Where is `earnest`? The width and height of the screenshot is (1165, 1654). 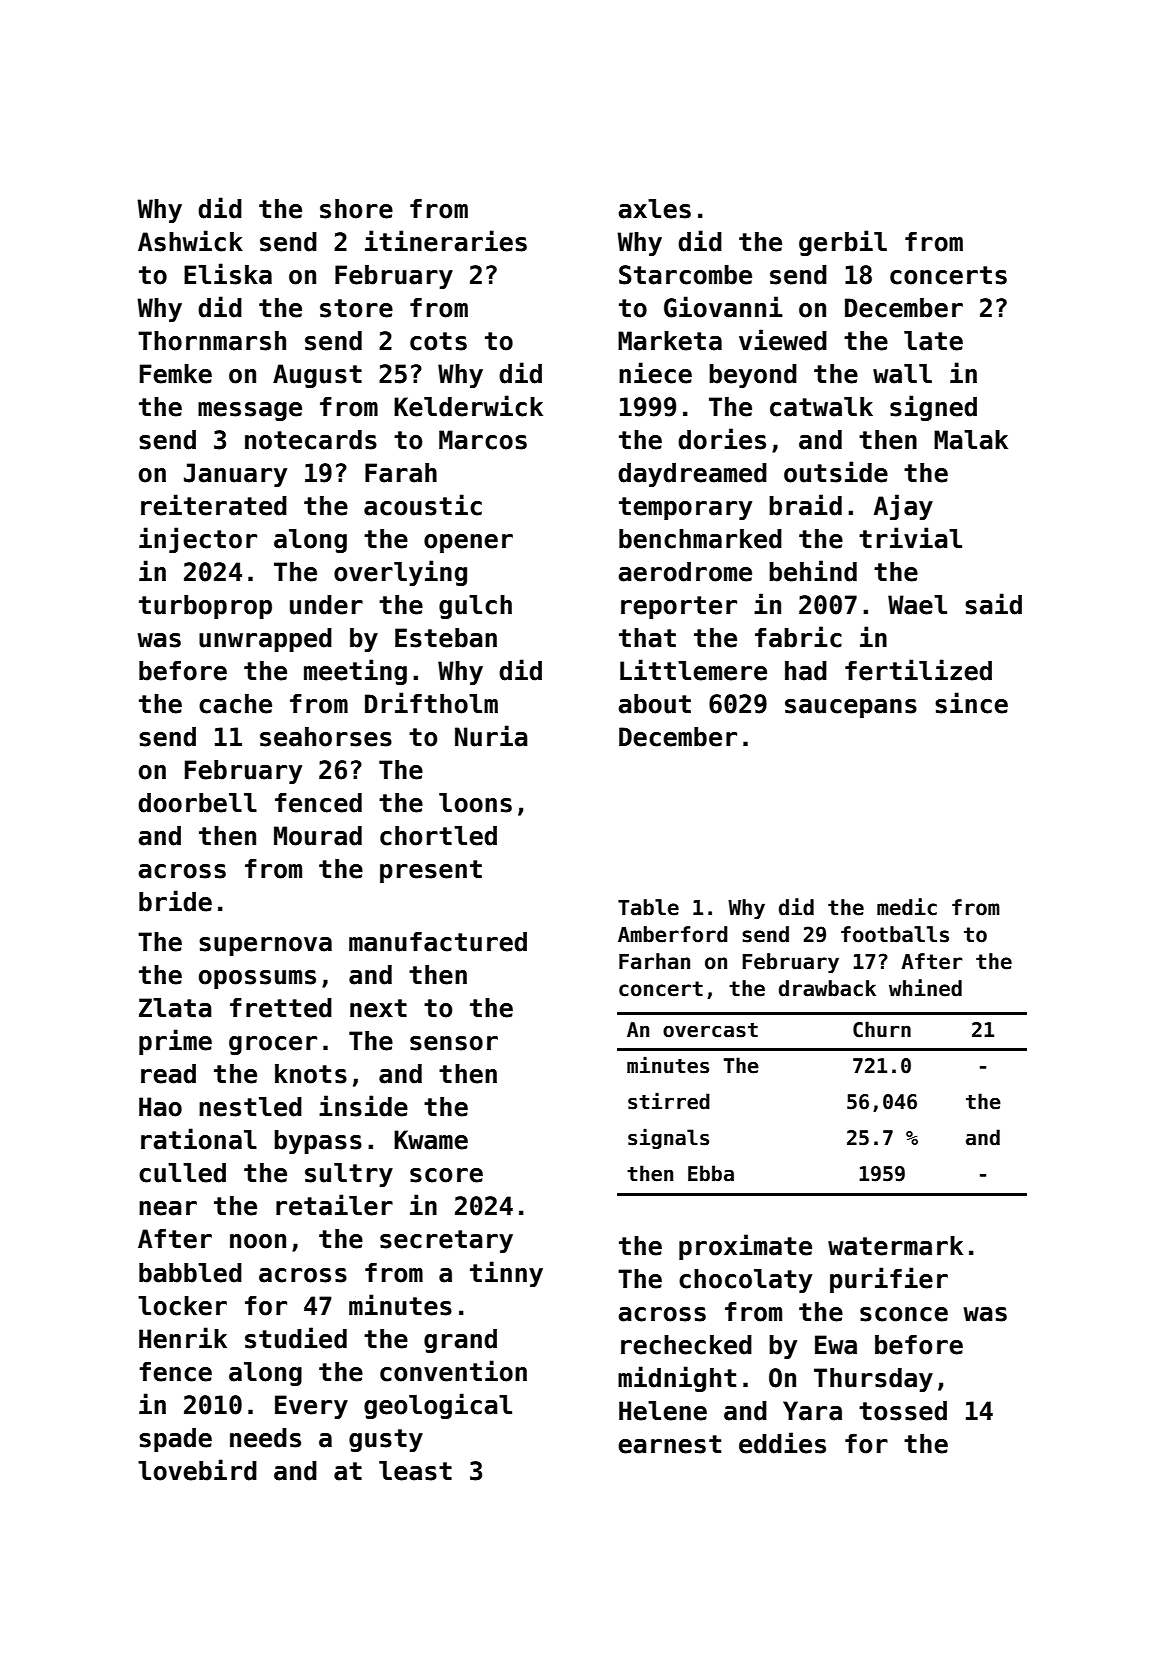
earnest is located at coordinates (669, 1444).
